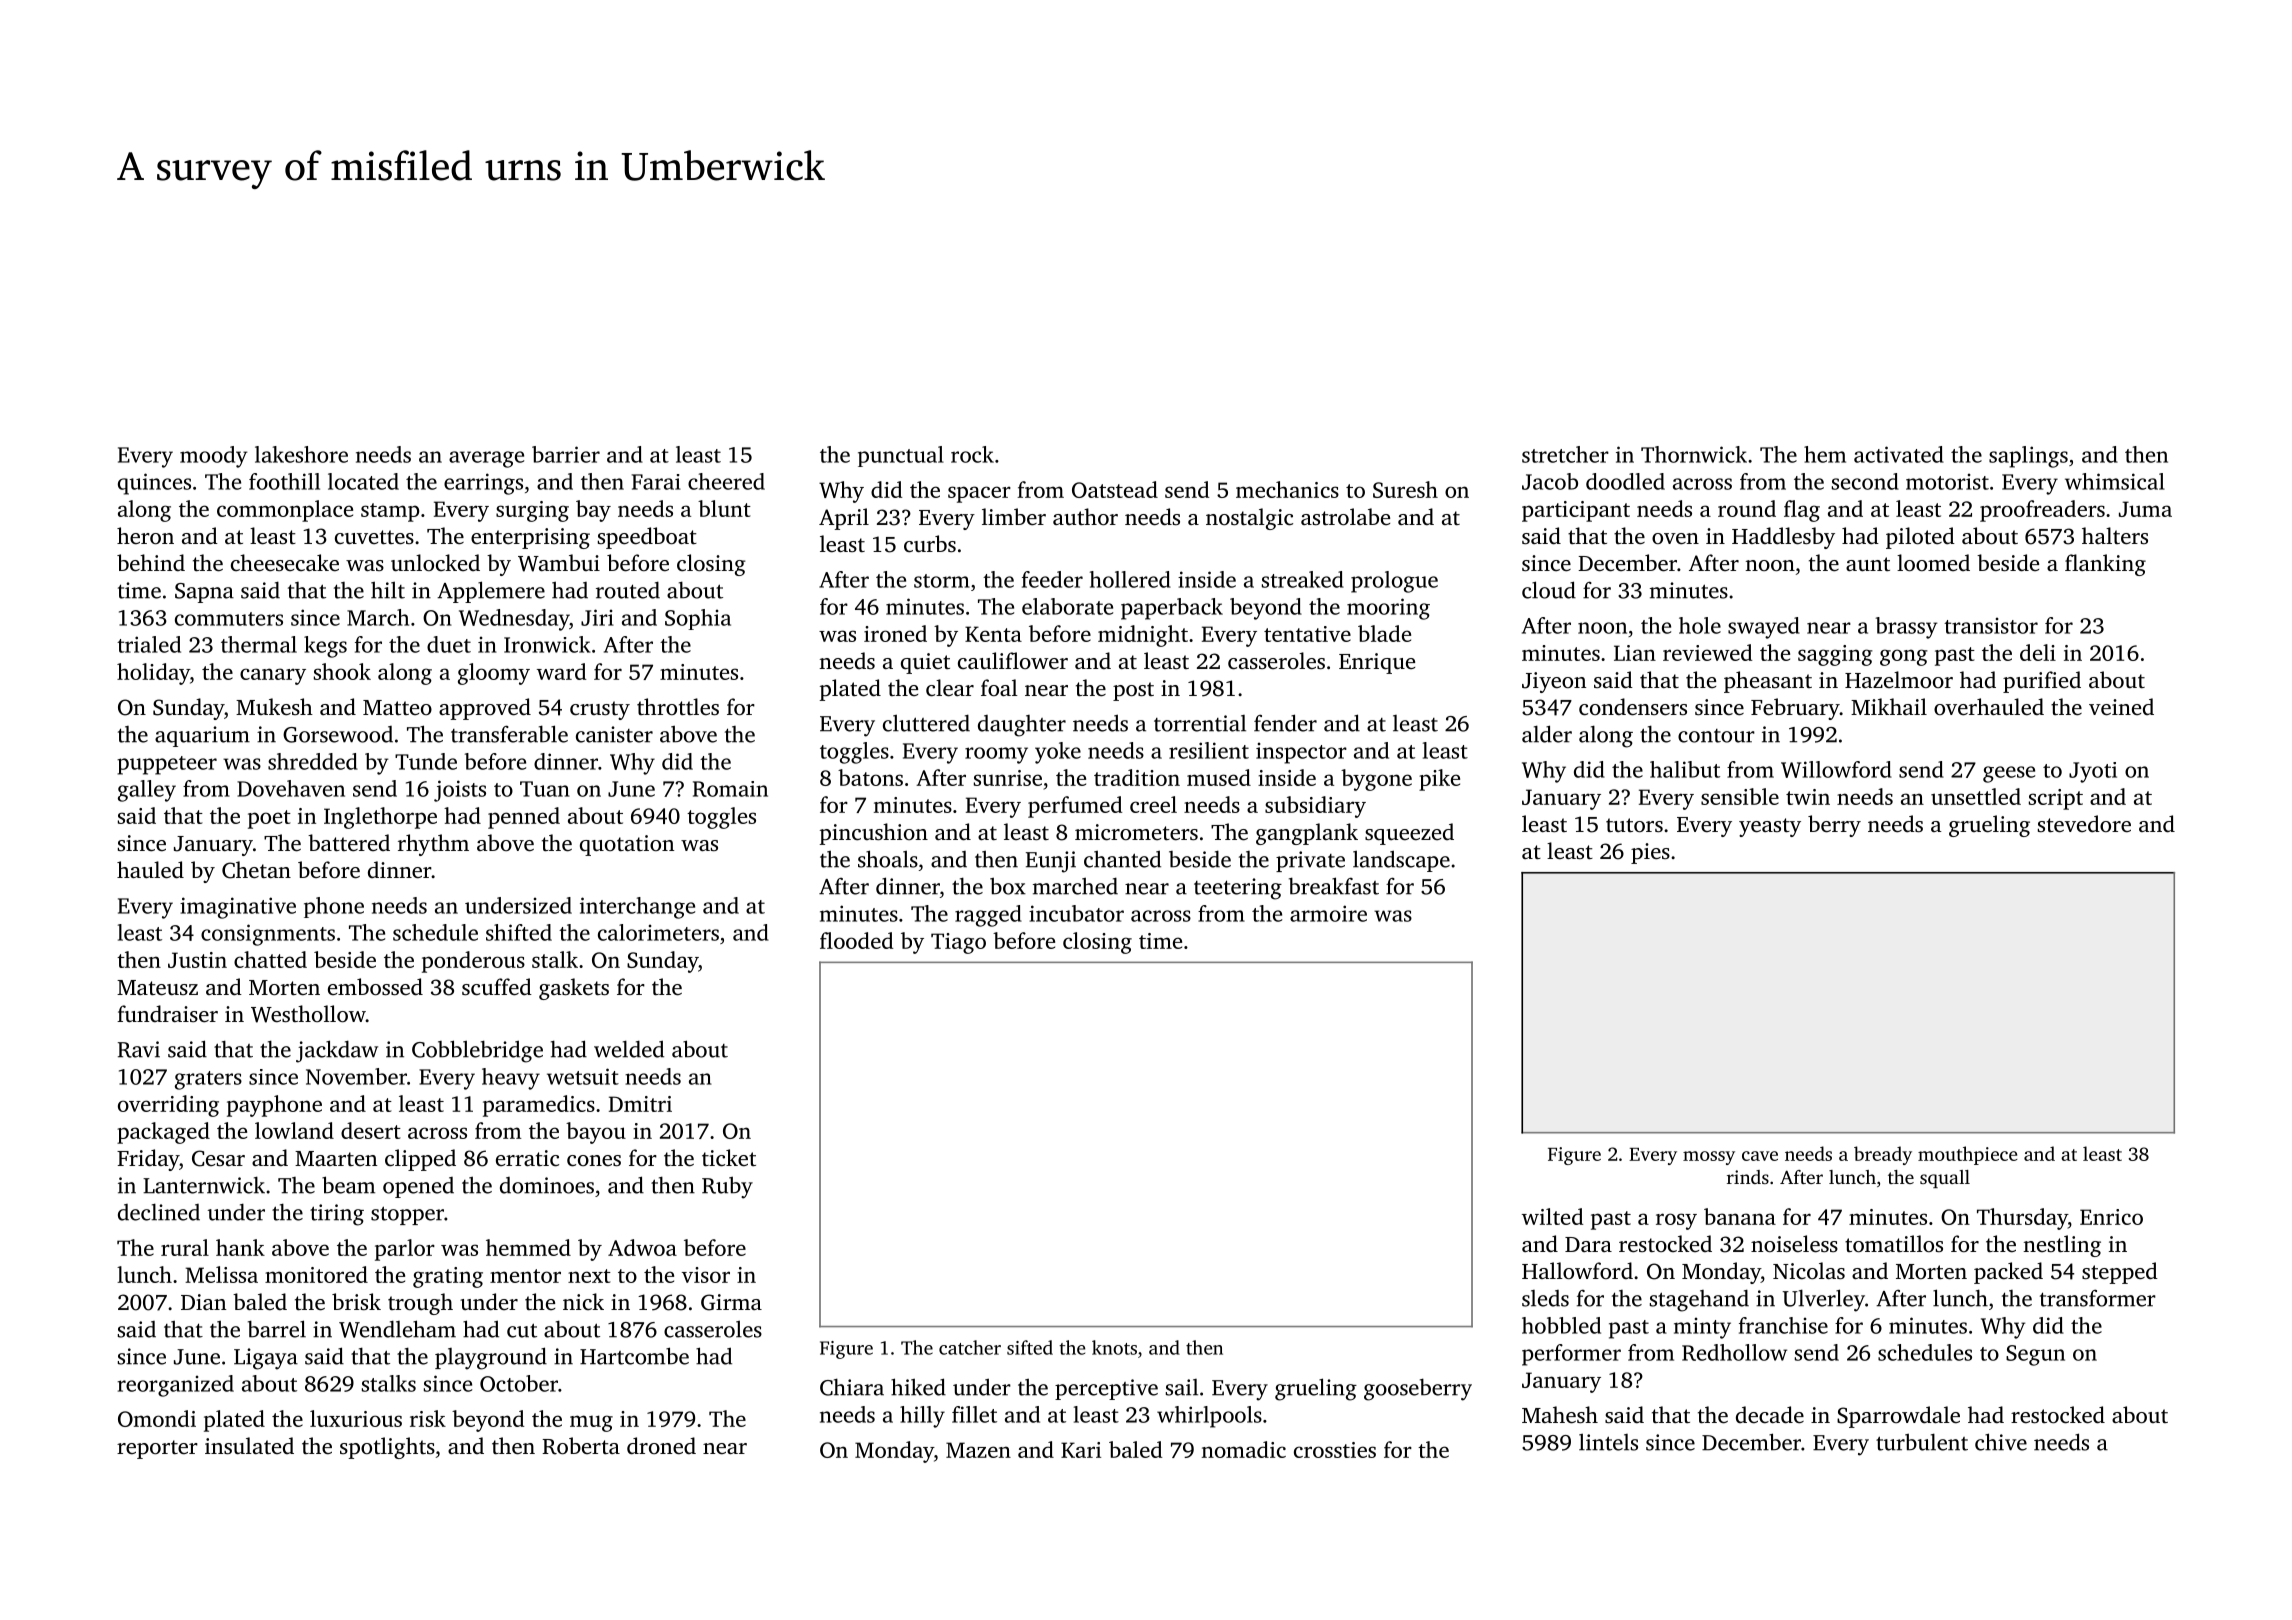  Describe the element at coordinates (356, 1418) in the screenshot. I see `luxurious` at that location.
